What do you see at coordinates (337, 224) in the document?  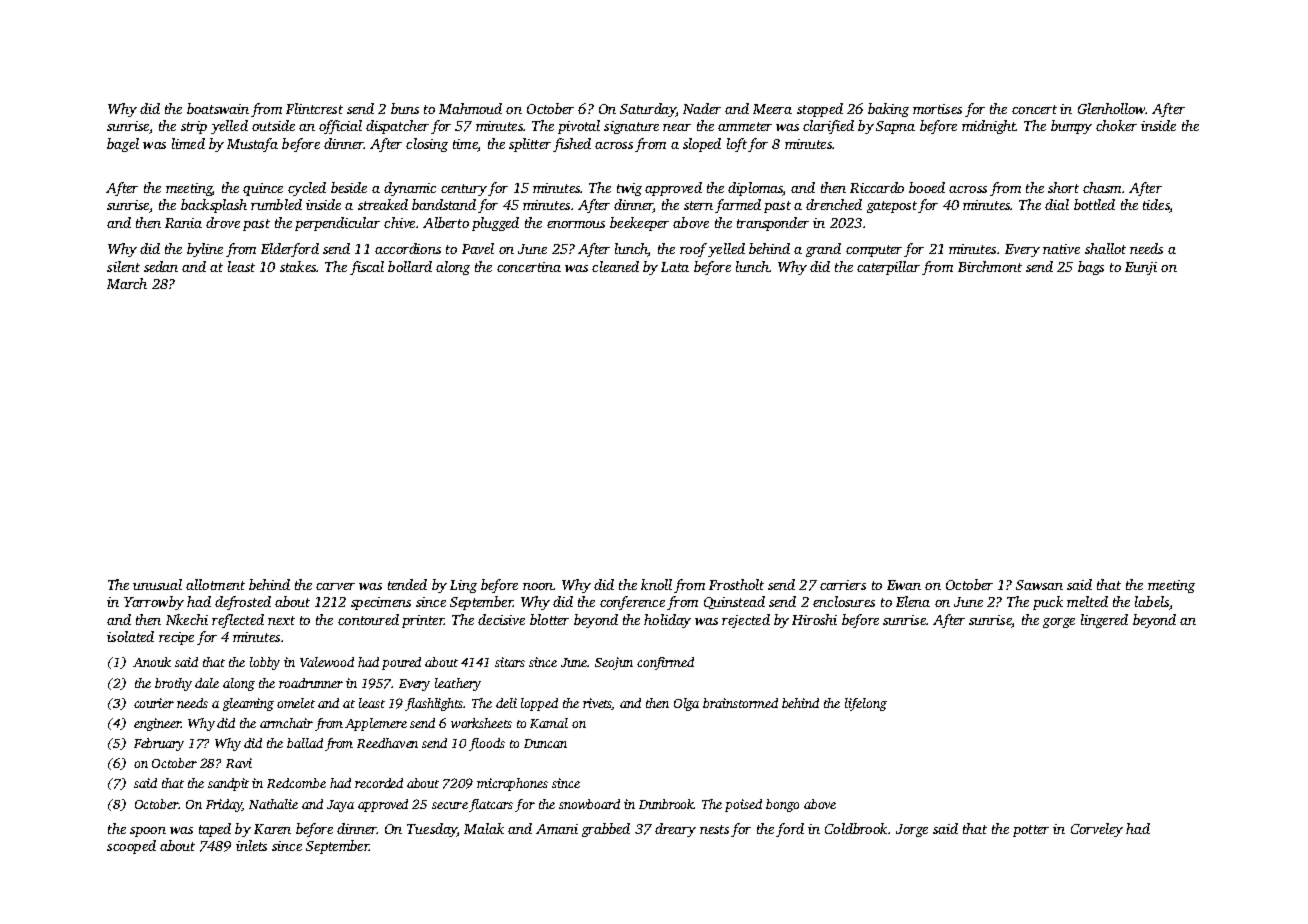 I see `perpendicular` at bounding box center [337, 224].
